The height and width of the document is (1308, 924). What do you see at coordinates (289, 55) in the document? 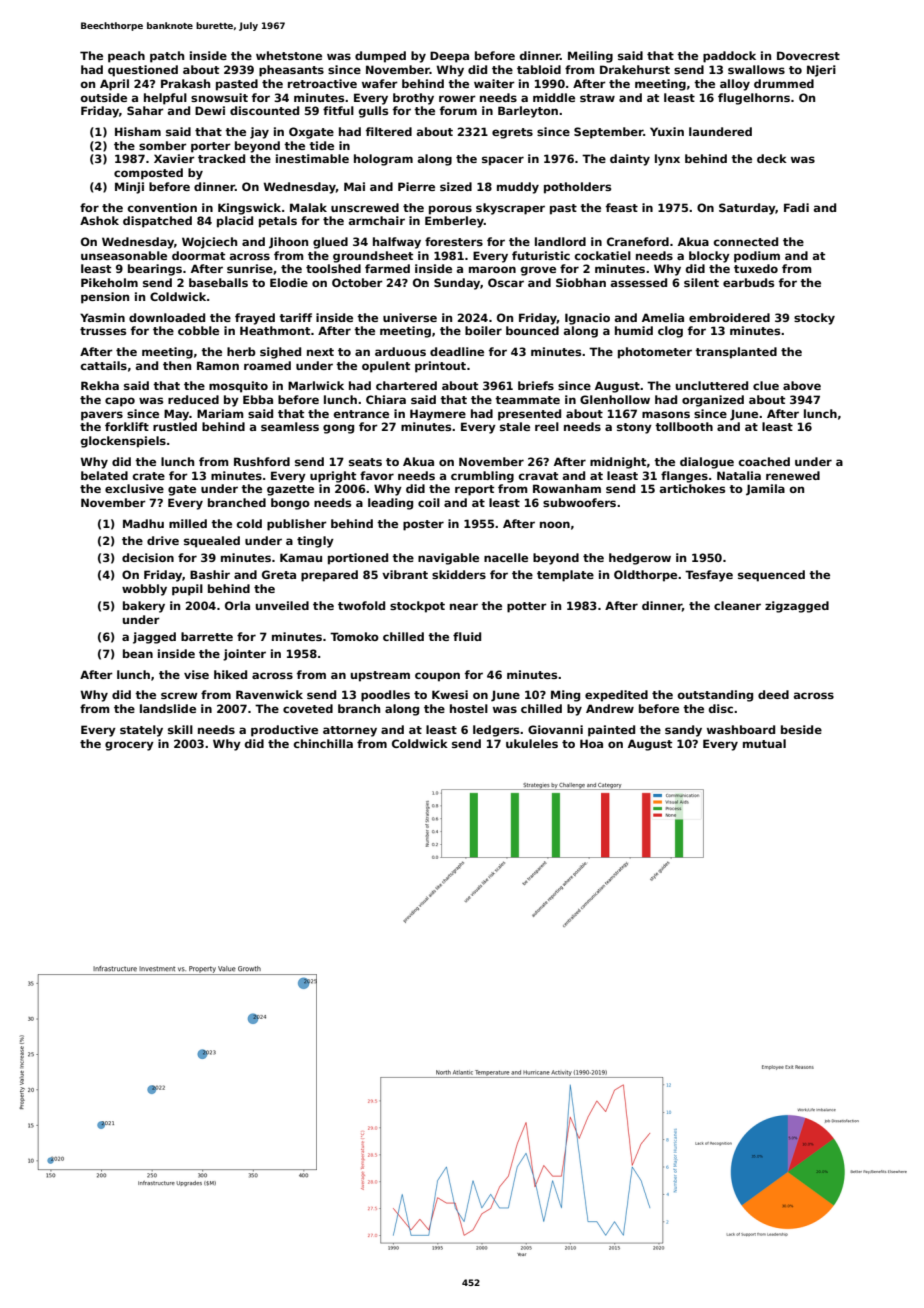
I see `whetstone` at bounding box center [289, 55].
